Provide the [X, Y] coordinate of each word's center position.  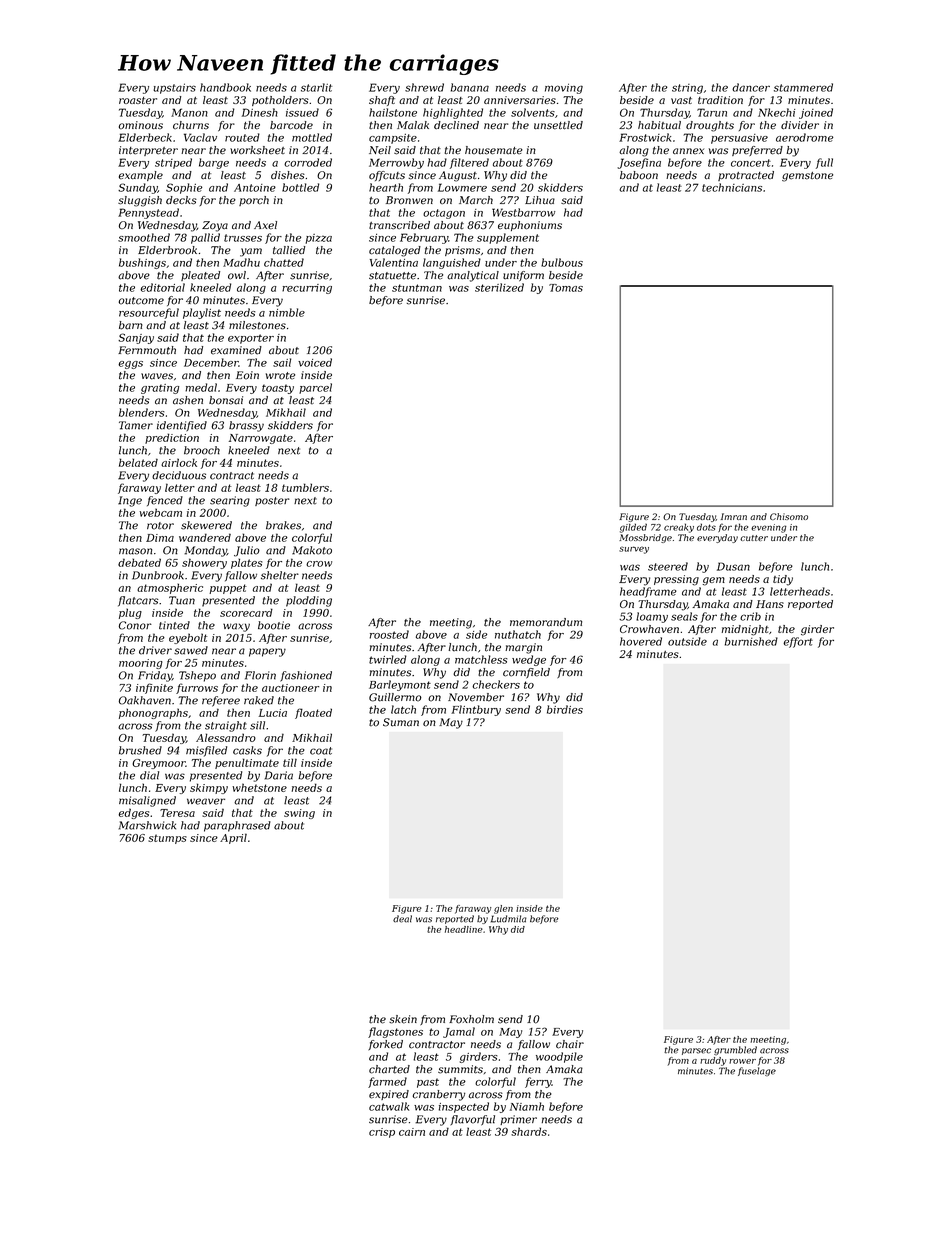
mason [135, 551]
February [424, 238]
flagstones [395, 1032]
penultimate [247, 763]
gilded [633, 528]
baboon [639, 175]
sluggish [140, 201]
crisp [382, 1133]
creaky [679, 528]
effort [798, 642]
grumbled [735, 1050]
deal [402, 919]
